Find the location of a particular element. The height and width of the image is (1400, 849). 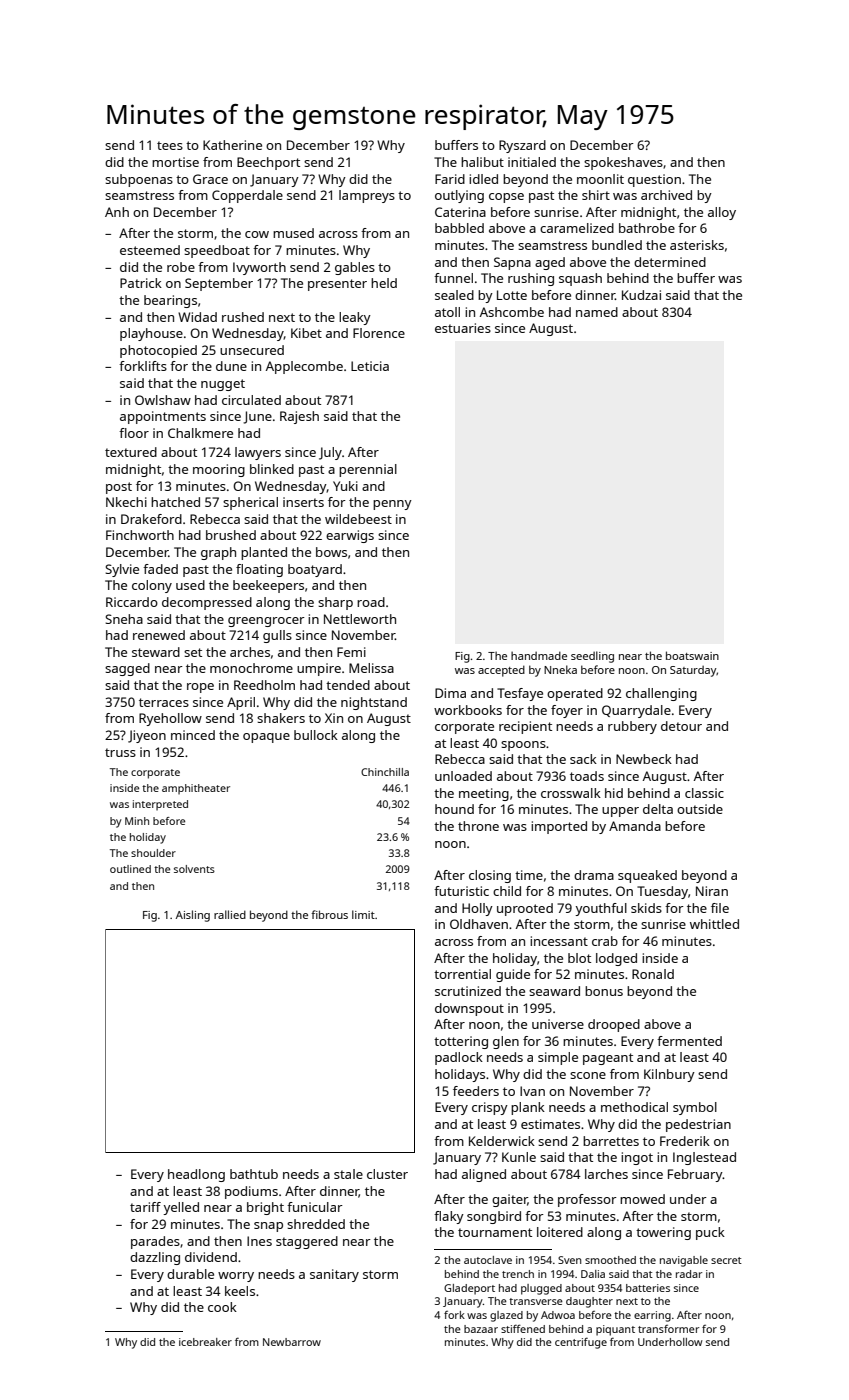

rallied is located at coordinates (230, 914).
